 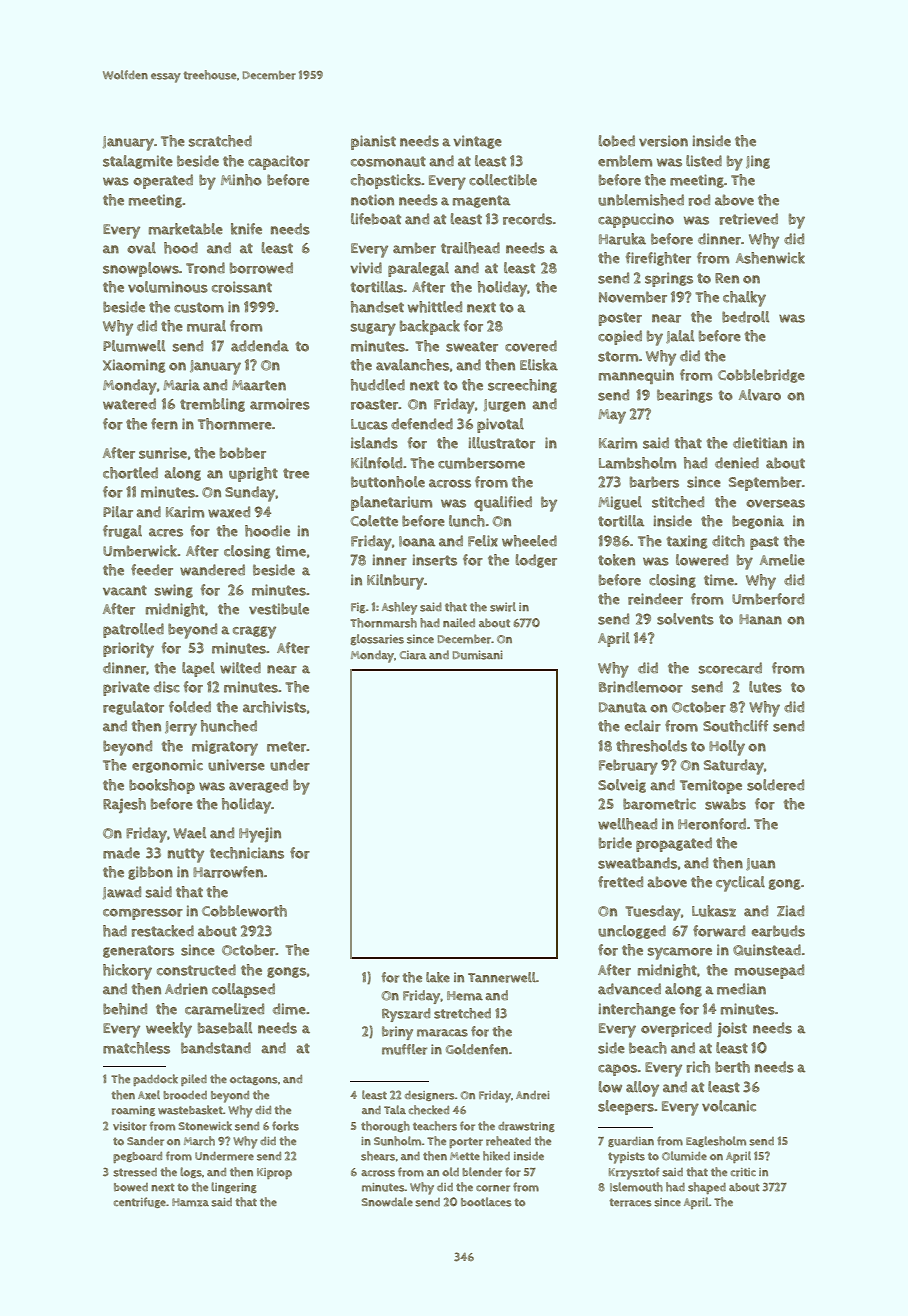 I want to click on forks, so click(x=285, y=1126).
